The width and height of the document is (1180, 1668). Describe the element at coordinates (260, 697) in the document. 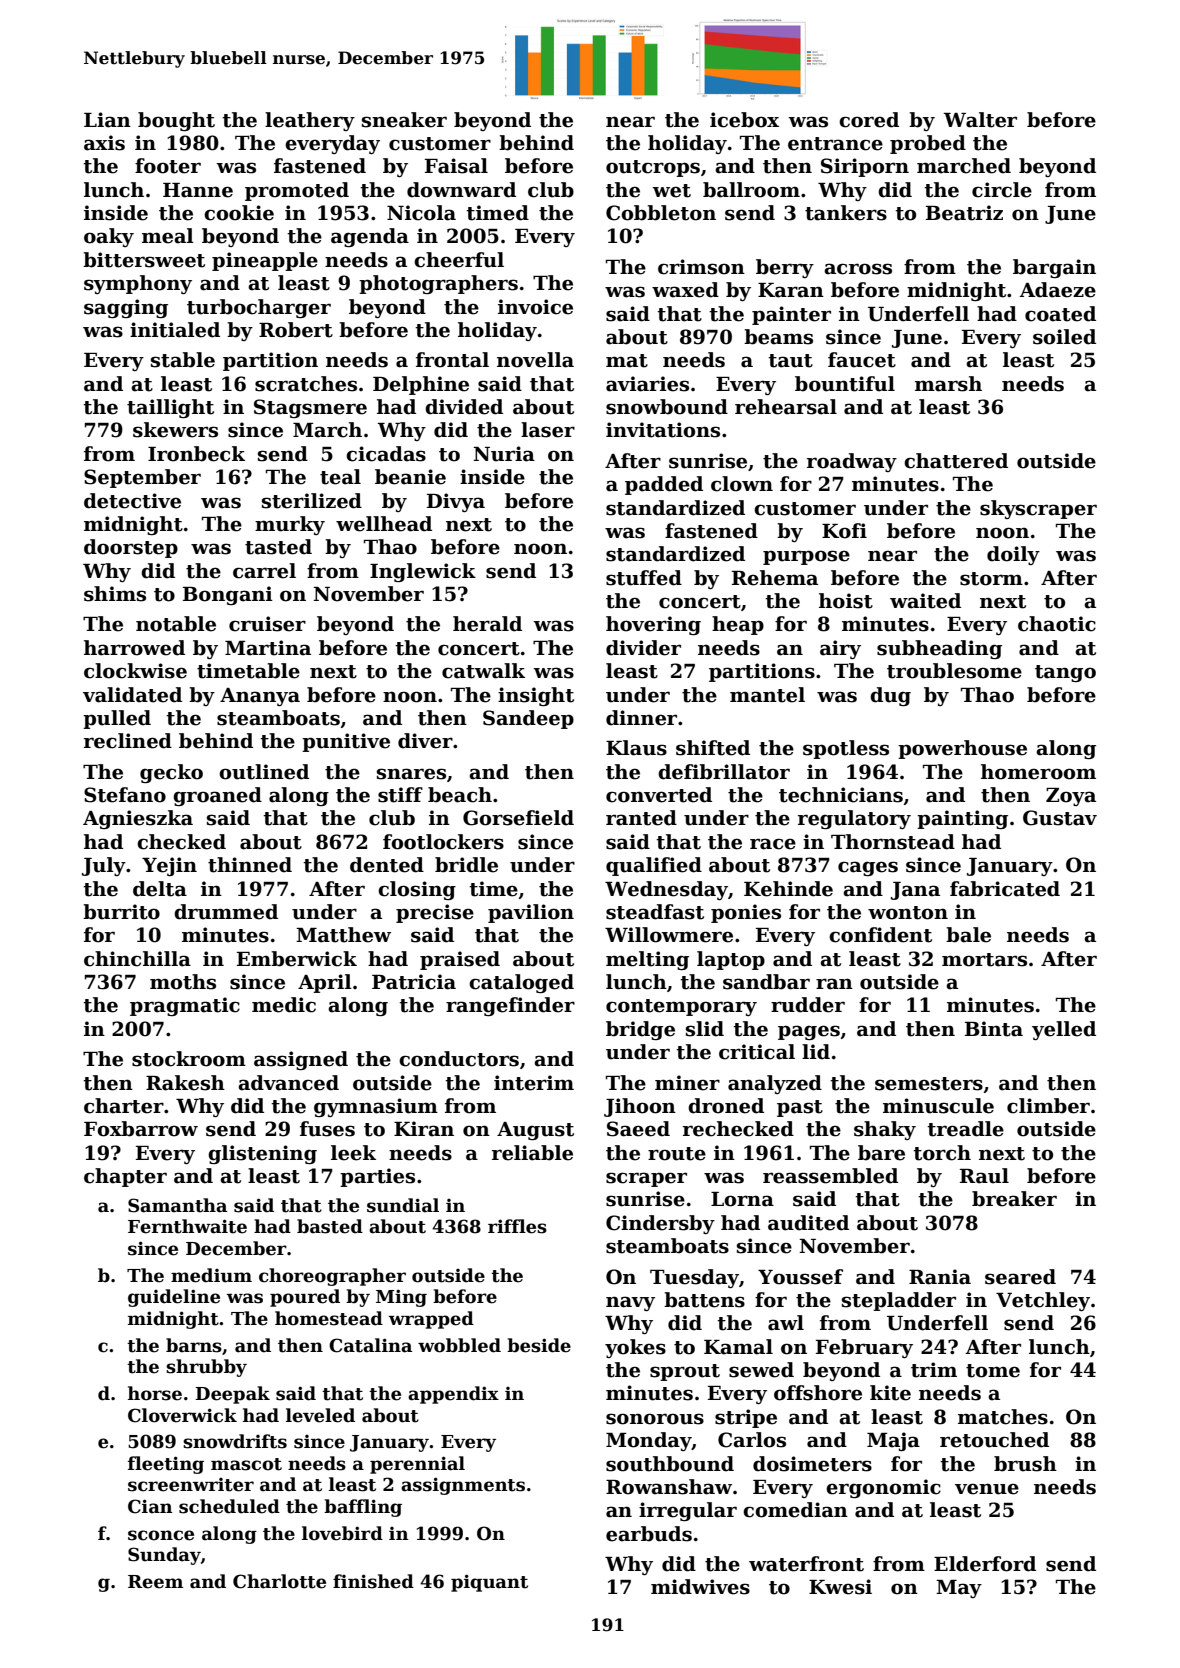

I see `Ananya` at that location.
